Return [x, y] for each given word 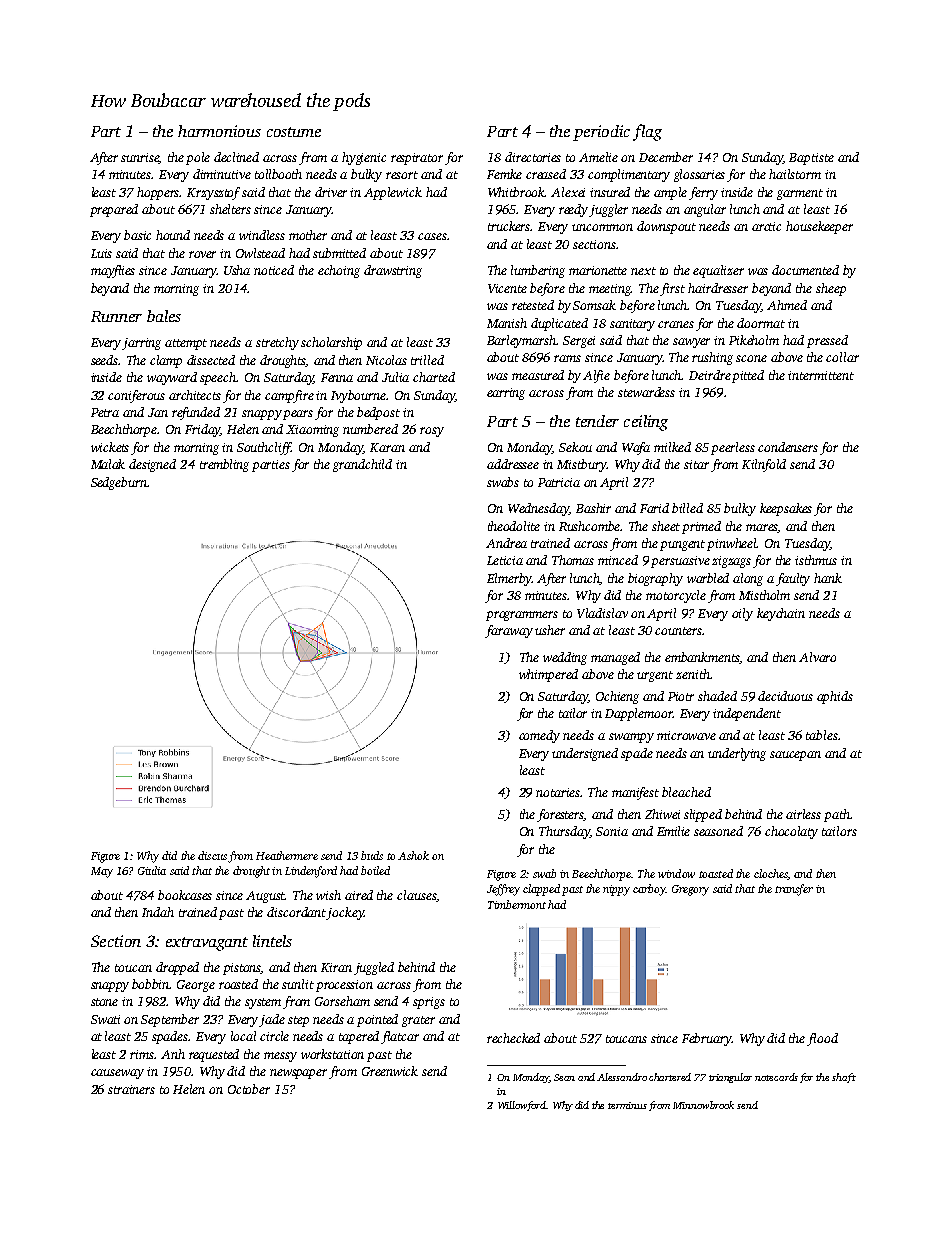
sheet [666, 526]
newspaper [298, 1074]
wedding [565, 658]
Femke [504, 174]
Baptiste [811, 159]
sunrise [140, 158]
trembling [224, 465]
